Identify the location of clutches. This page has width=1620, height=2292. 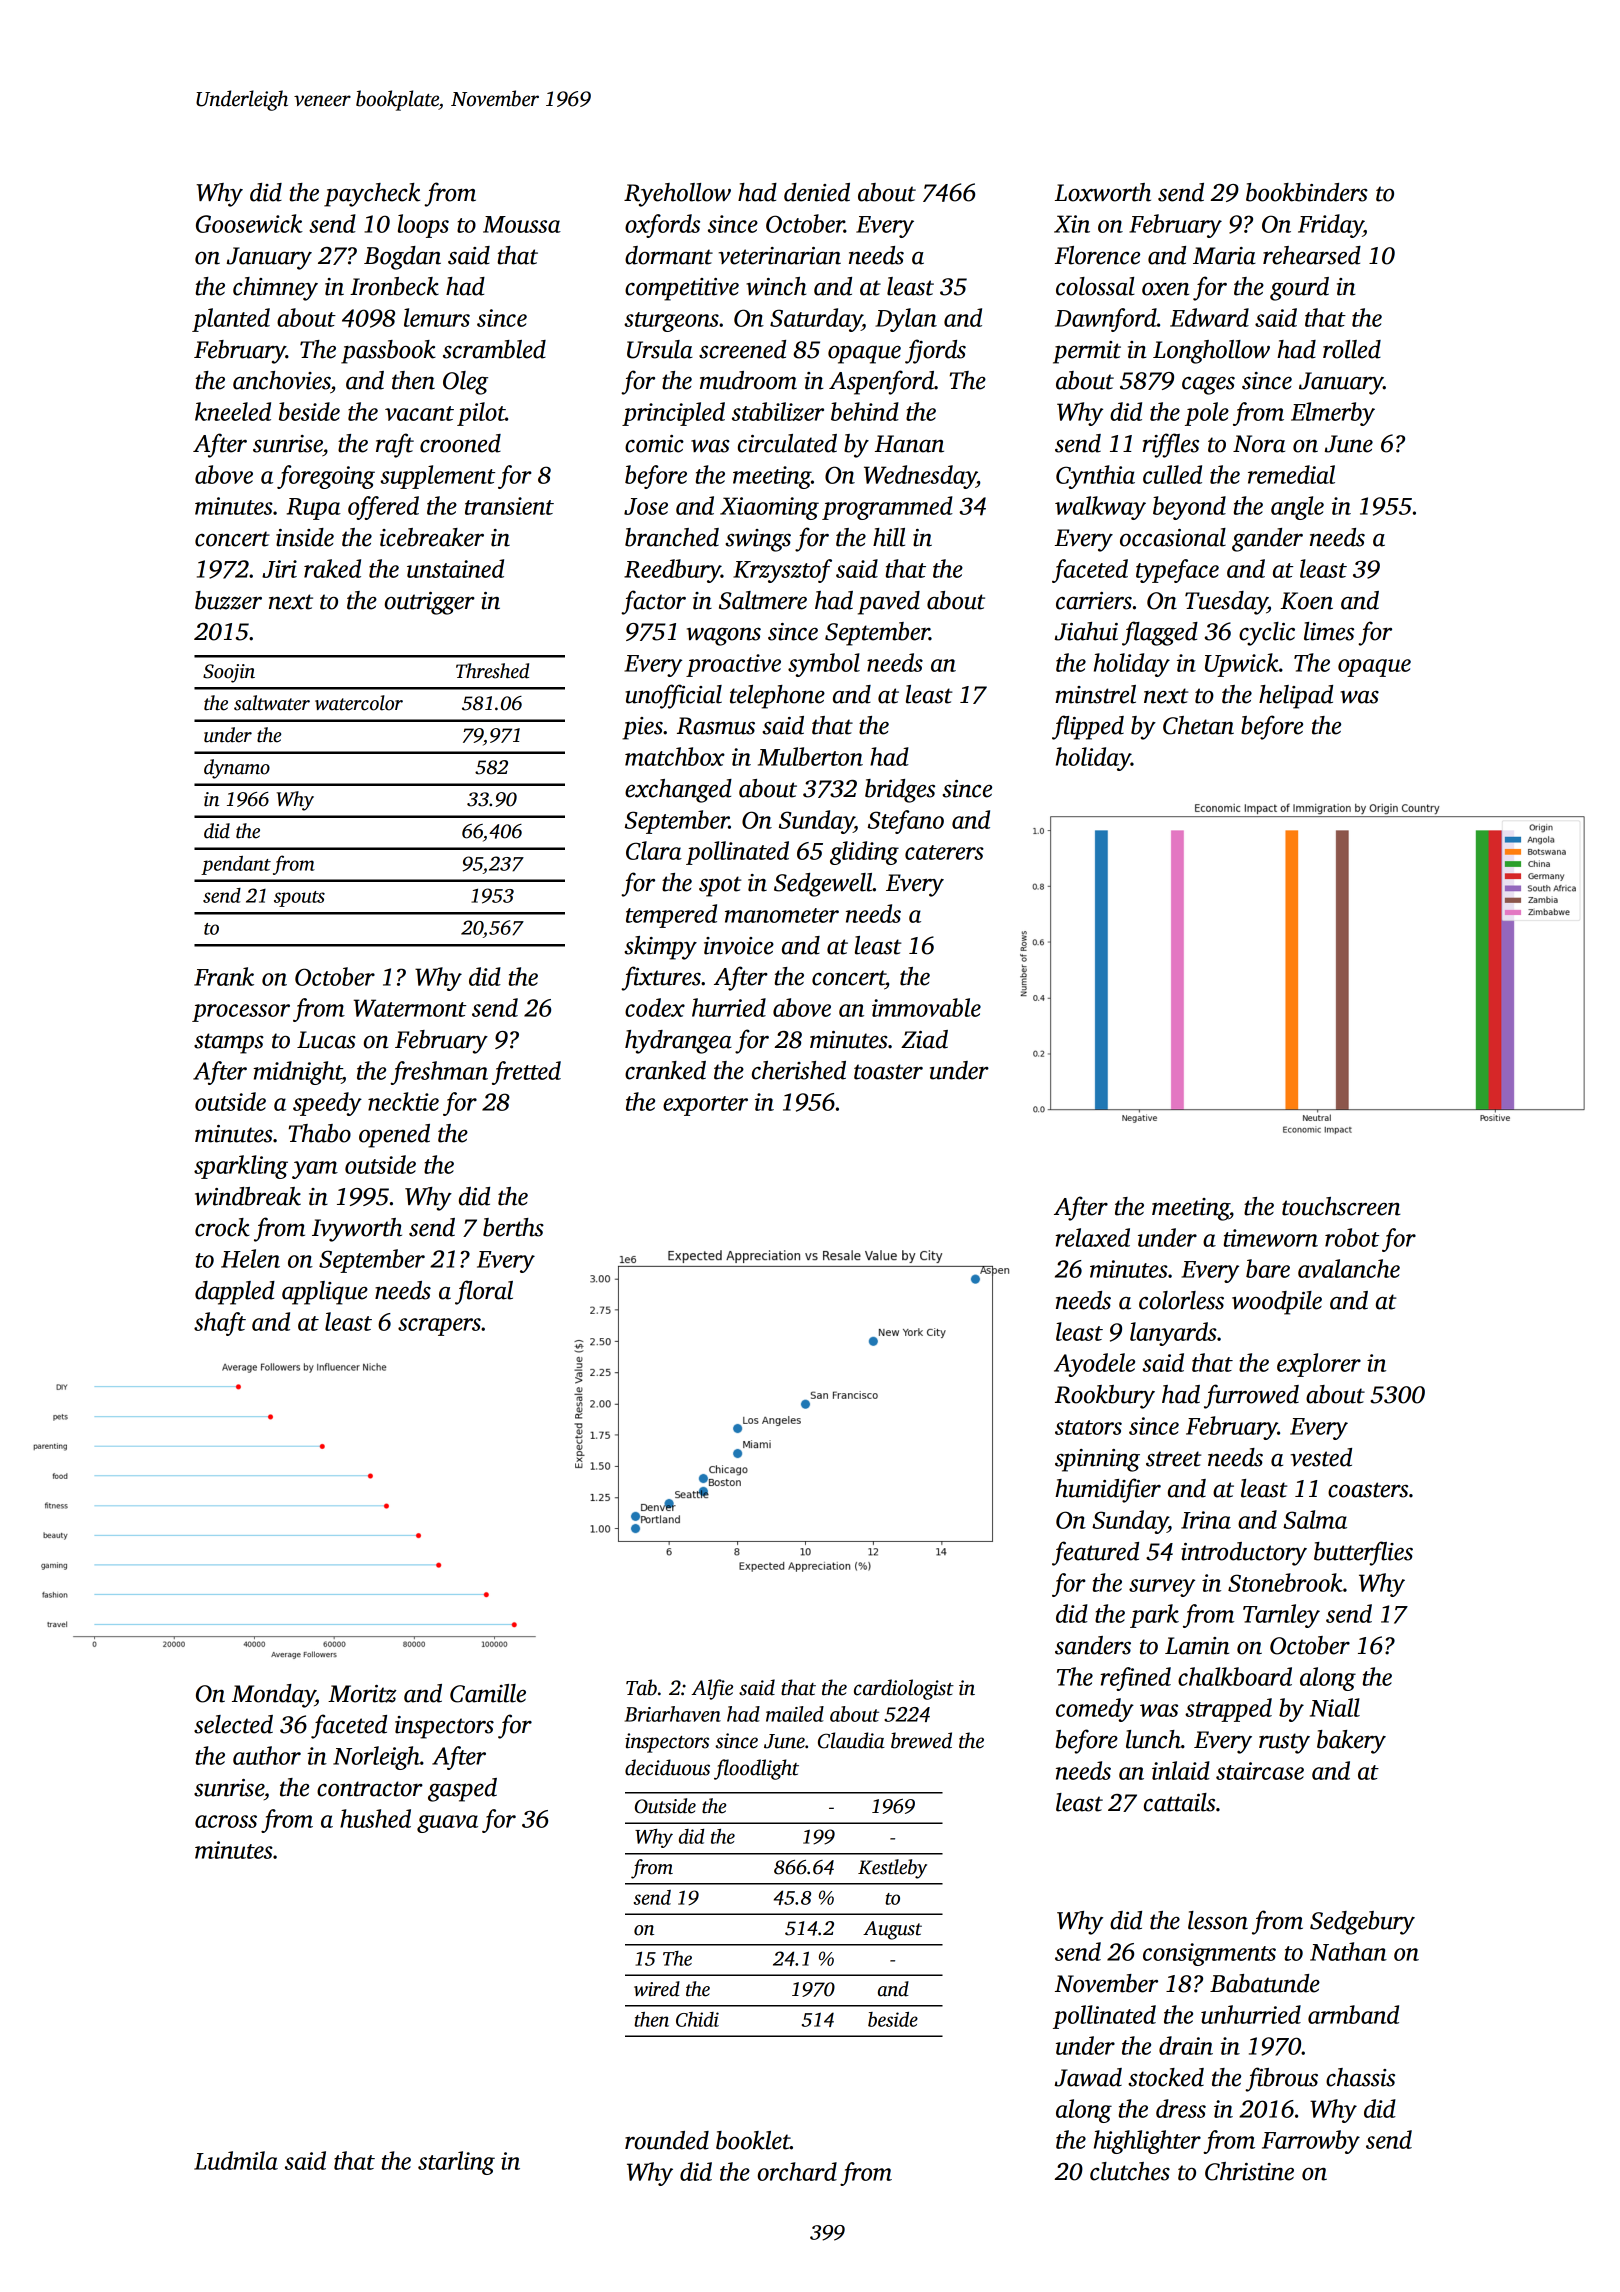
(1130, 2171).
